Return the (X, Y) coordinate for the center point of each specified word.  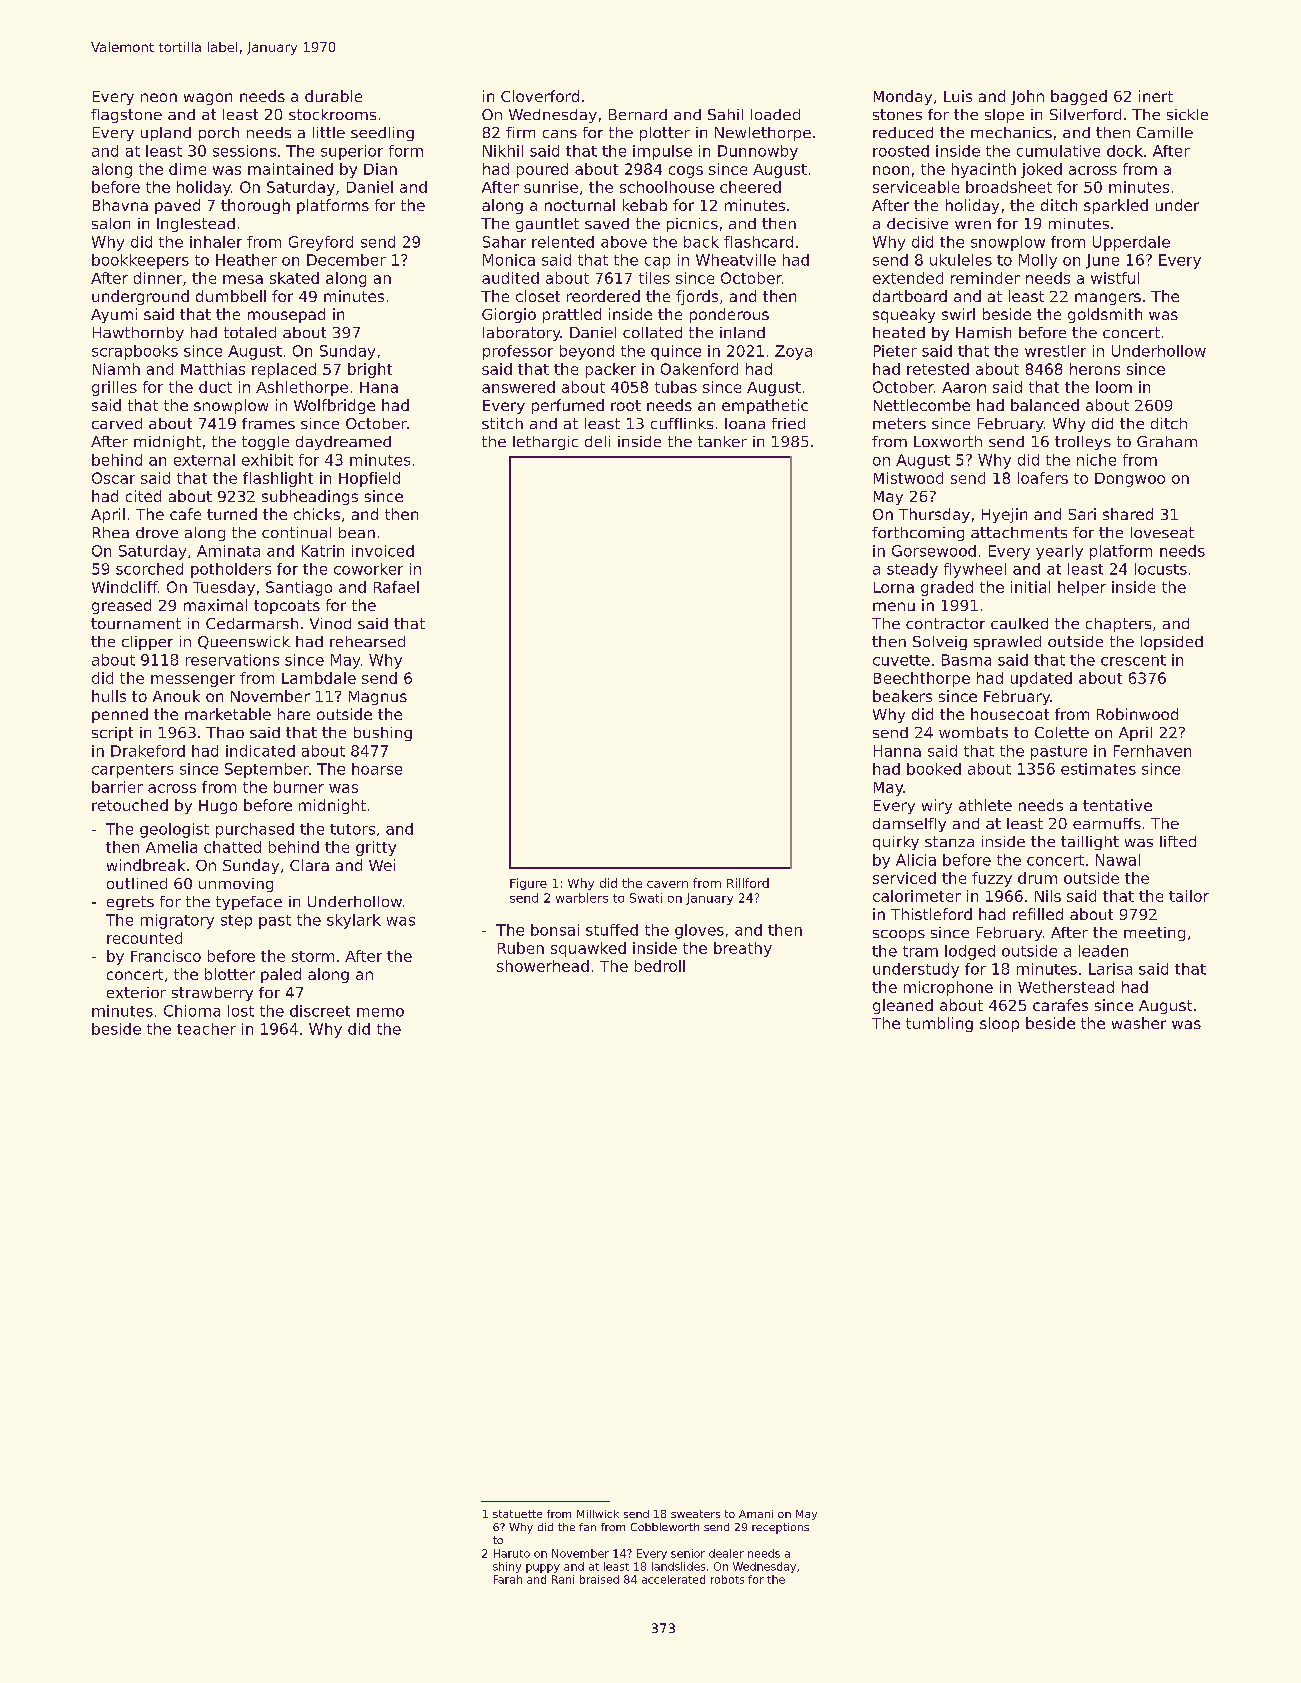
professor (518, 352)
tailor (1189, 896)
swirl (958, 314)
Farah (508, 1579)
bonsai (555, 930)
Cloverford (540, 96)
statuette (517, 1514)
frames (268, 423)
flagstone (126, 116)
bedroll (660, 966)
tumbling (939, 1024)
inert (1156, 96)
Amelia (171, 847)
